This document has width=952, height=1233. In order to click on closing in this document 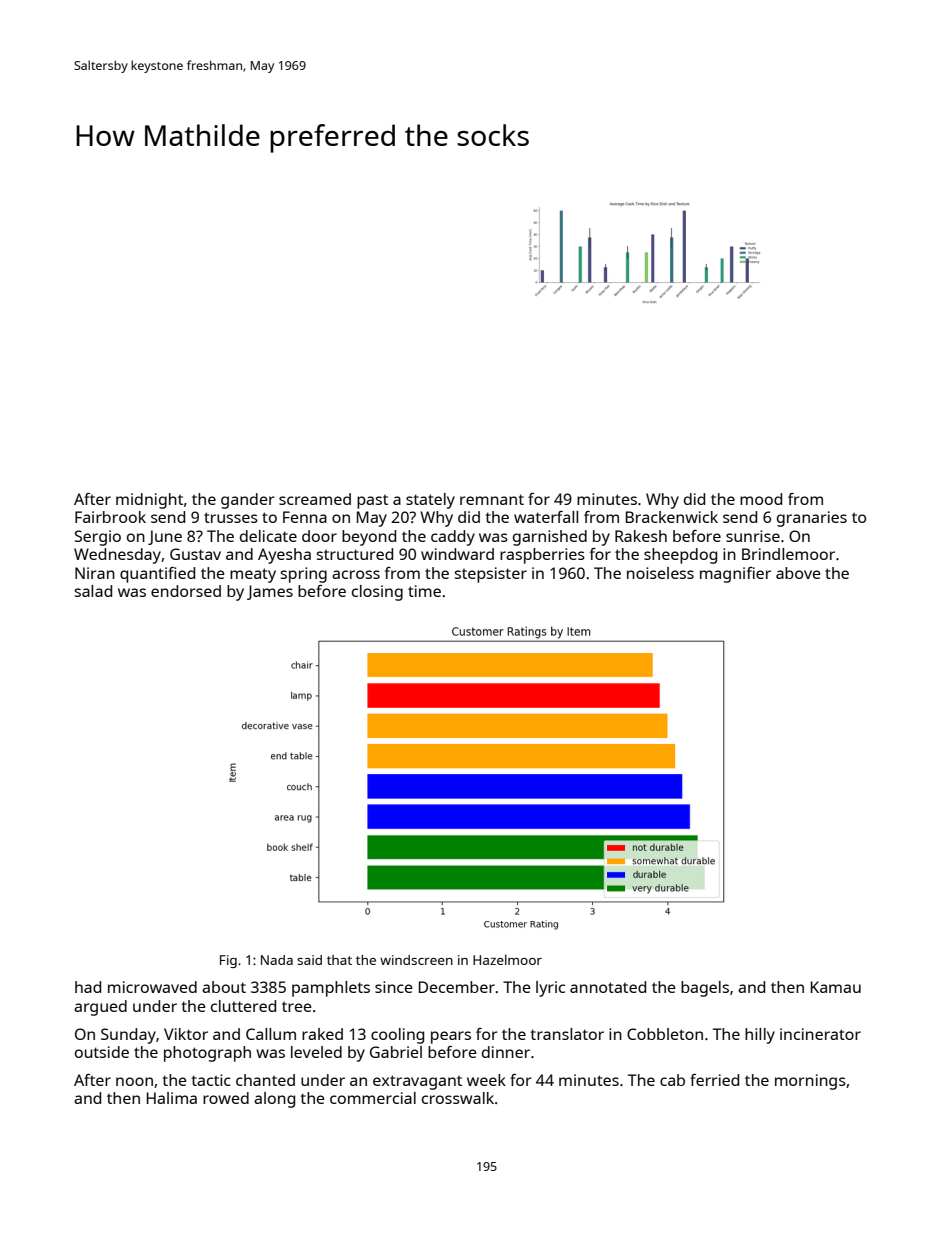, I will do `click(377, 593)`.
